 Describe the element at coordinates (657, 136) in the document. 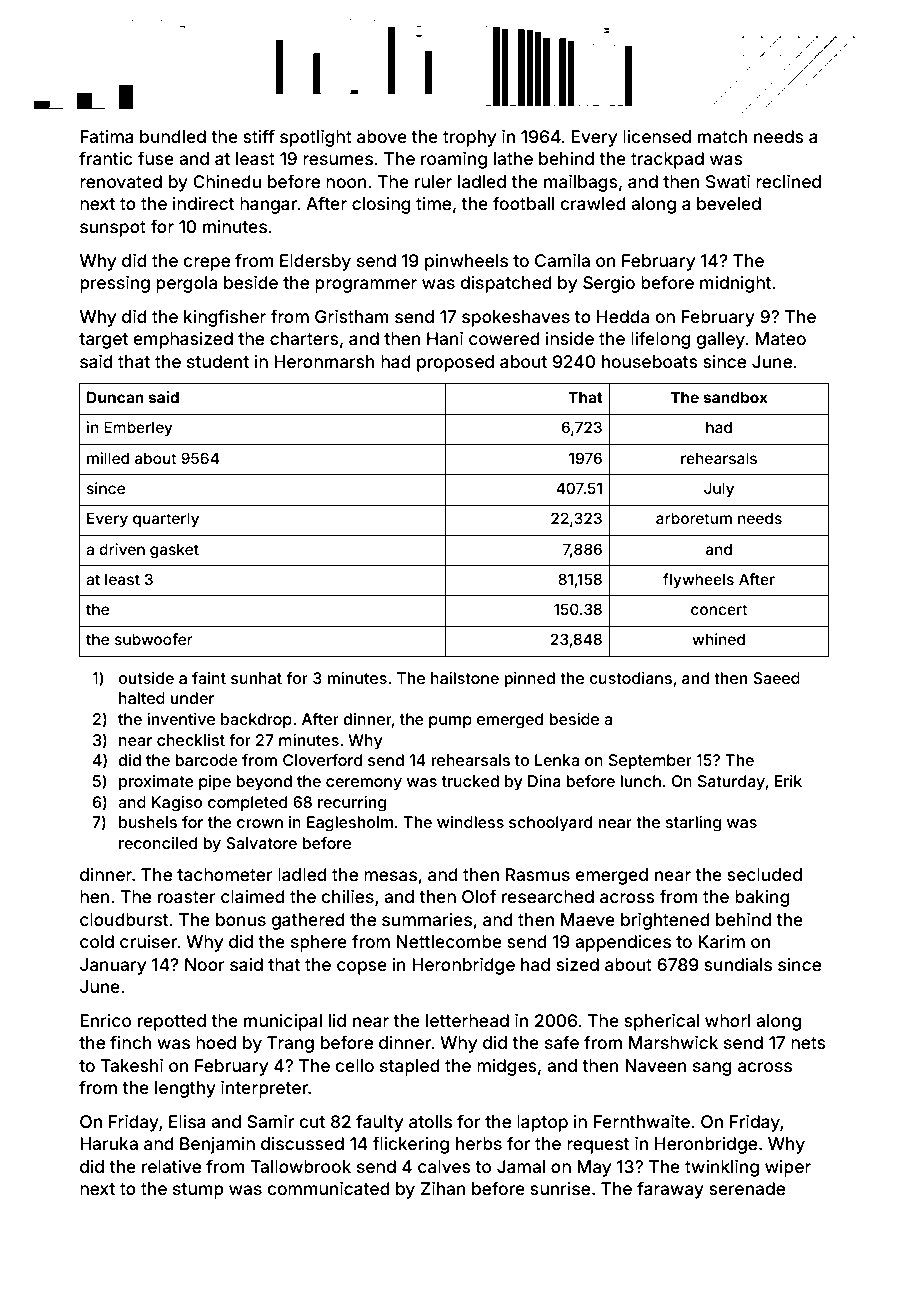

I see `licensed` at that location.
